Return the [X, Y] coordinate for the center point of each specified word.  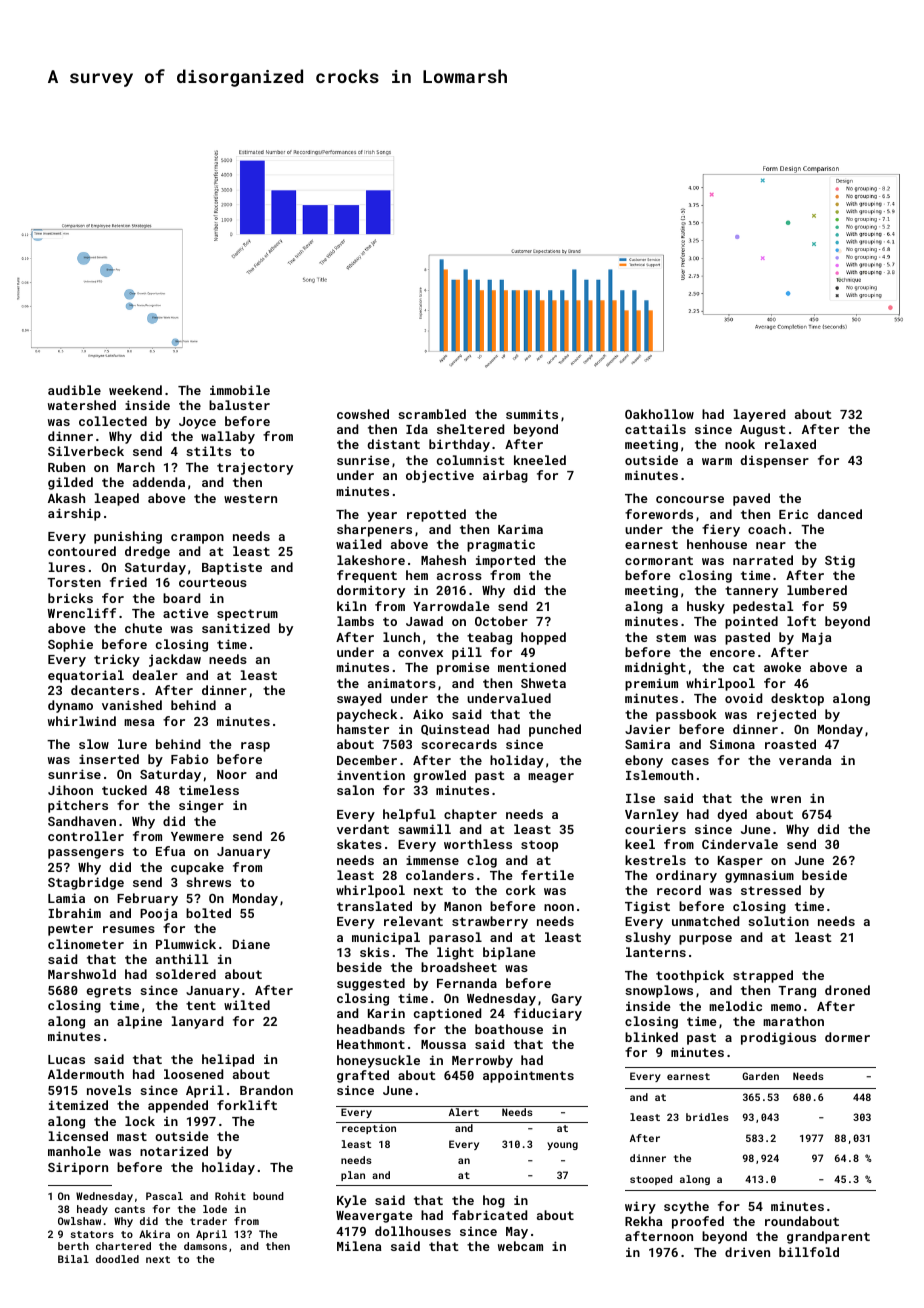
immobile [240, 390]
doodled [117, 1259]
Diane [251, 944]
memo [786, 1007]
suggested [371, 984]
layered [759, 415]
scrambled [432, 414]
